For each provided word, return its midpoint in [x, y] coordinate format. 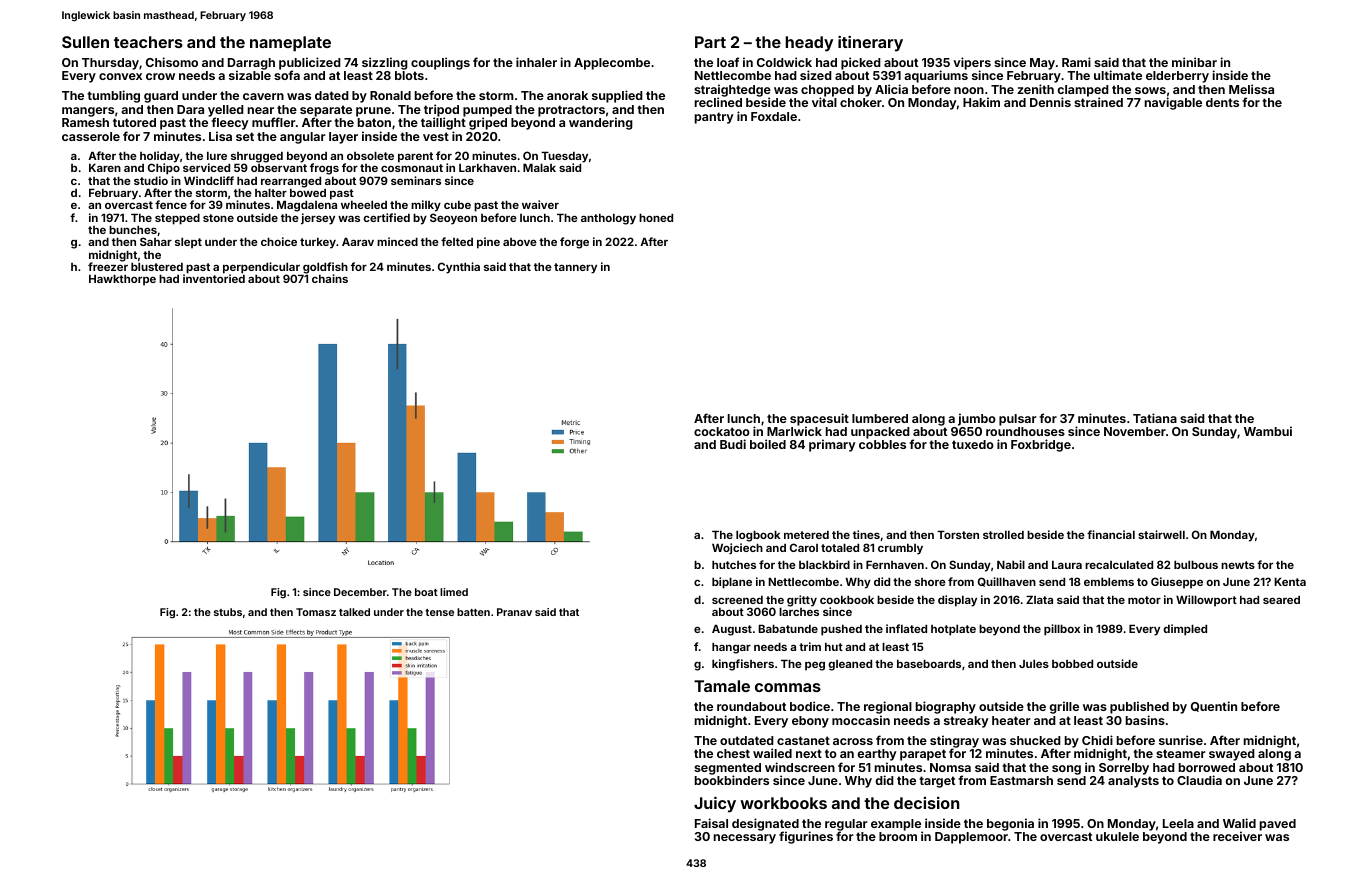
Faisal [711, 823]
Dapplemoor [971, 838]
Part [710, 42]
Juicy [715, 804]
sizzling [385, 63]
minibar [1194, 62]
